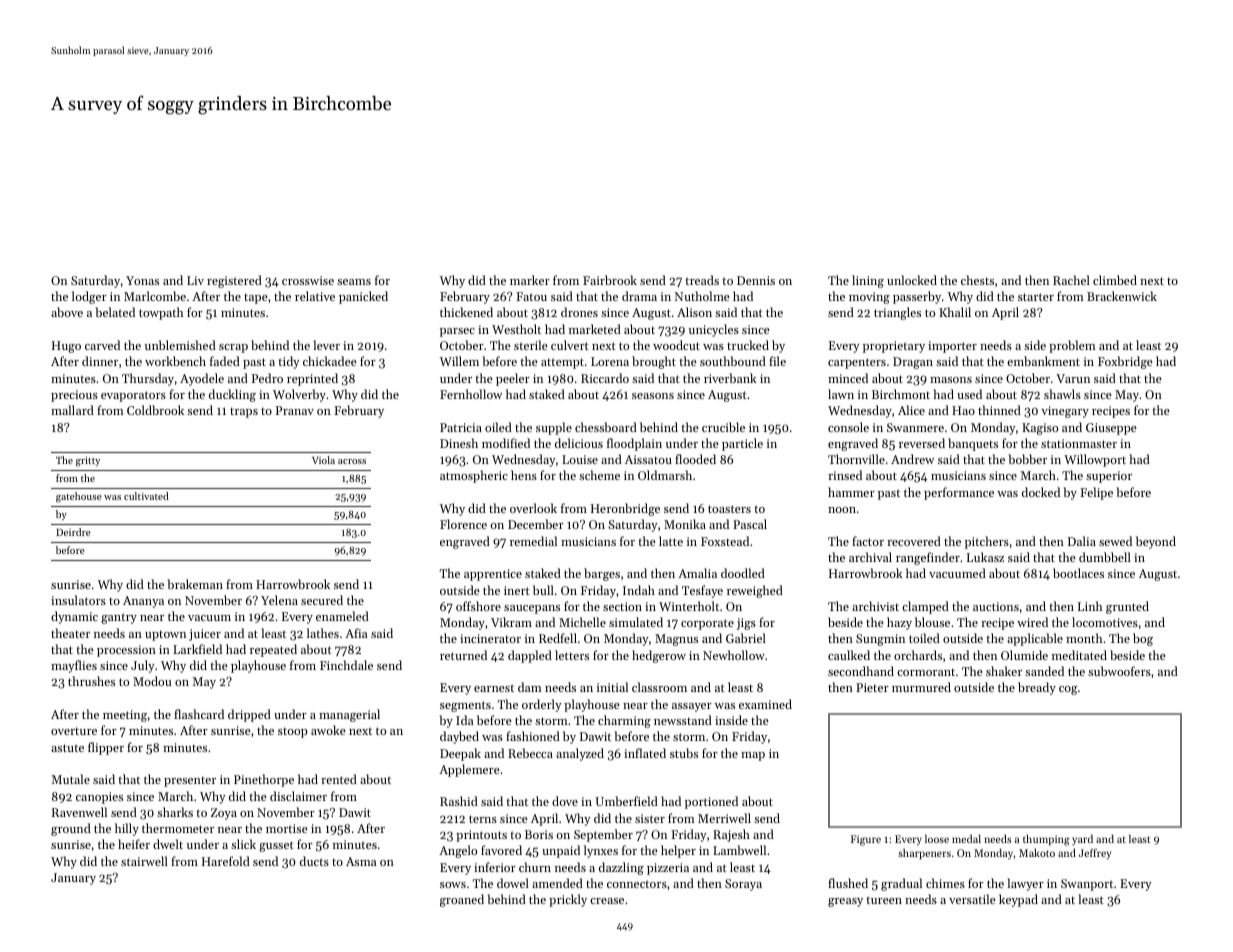 The image size is (1233, 952). Describe the element at coordinates (607, 901) in the document. I see `crease` at that location.
